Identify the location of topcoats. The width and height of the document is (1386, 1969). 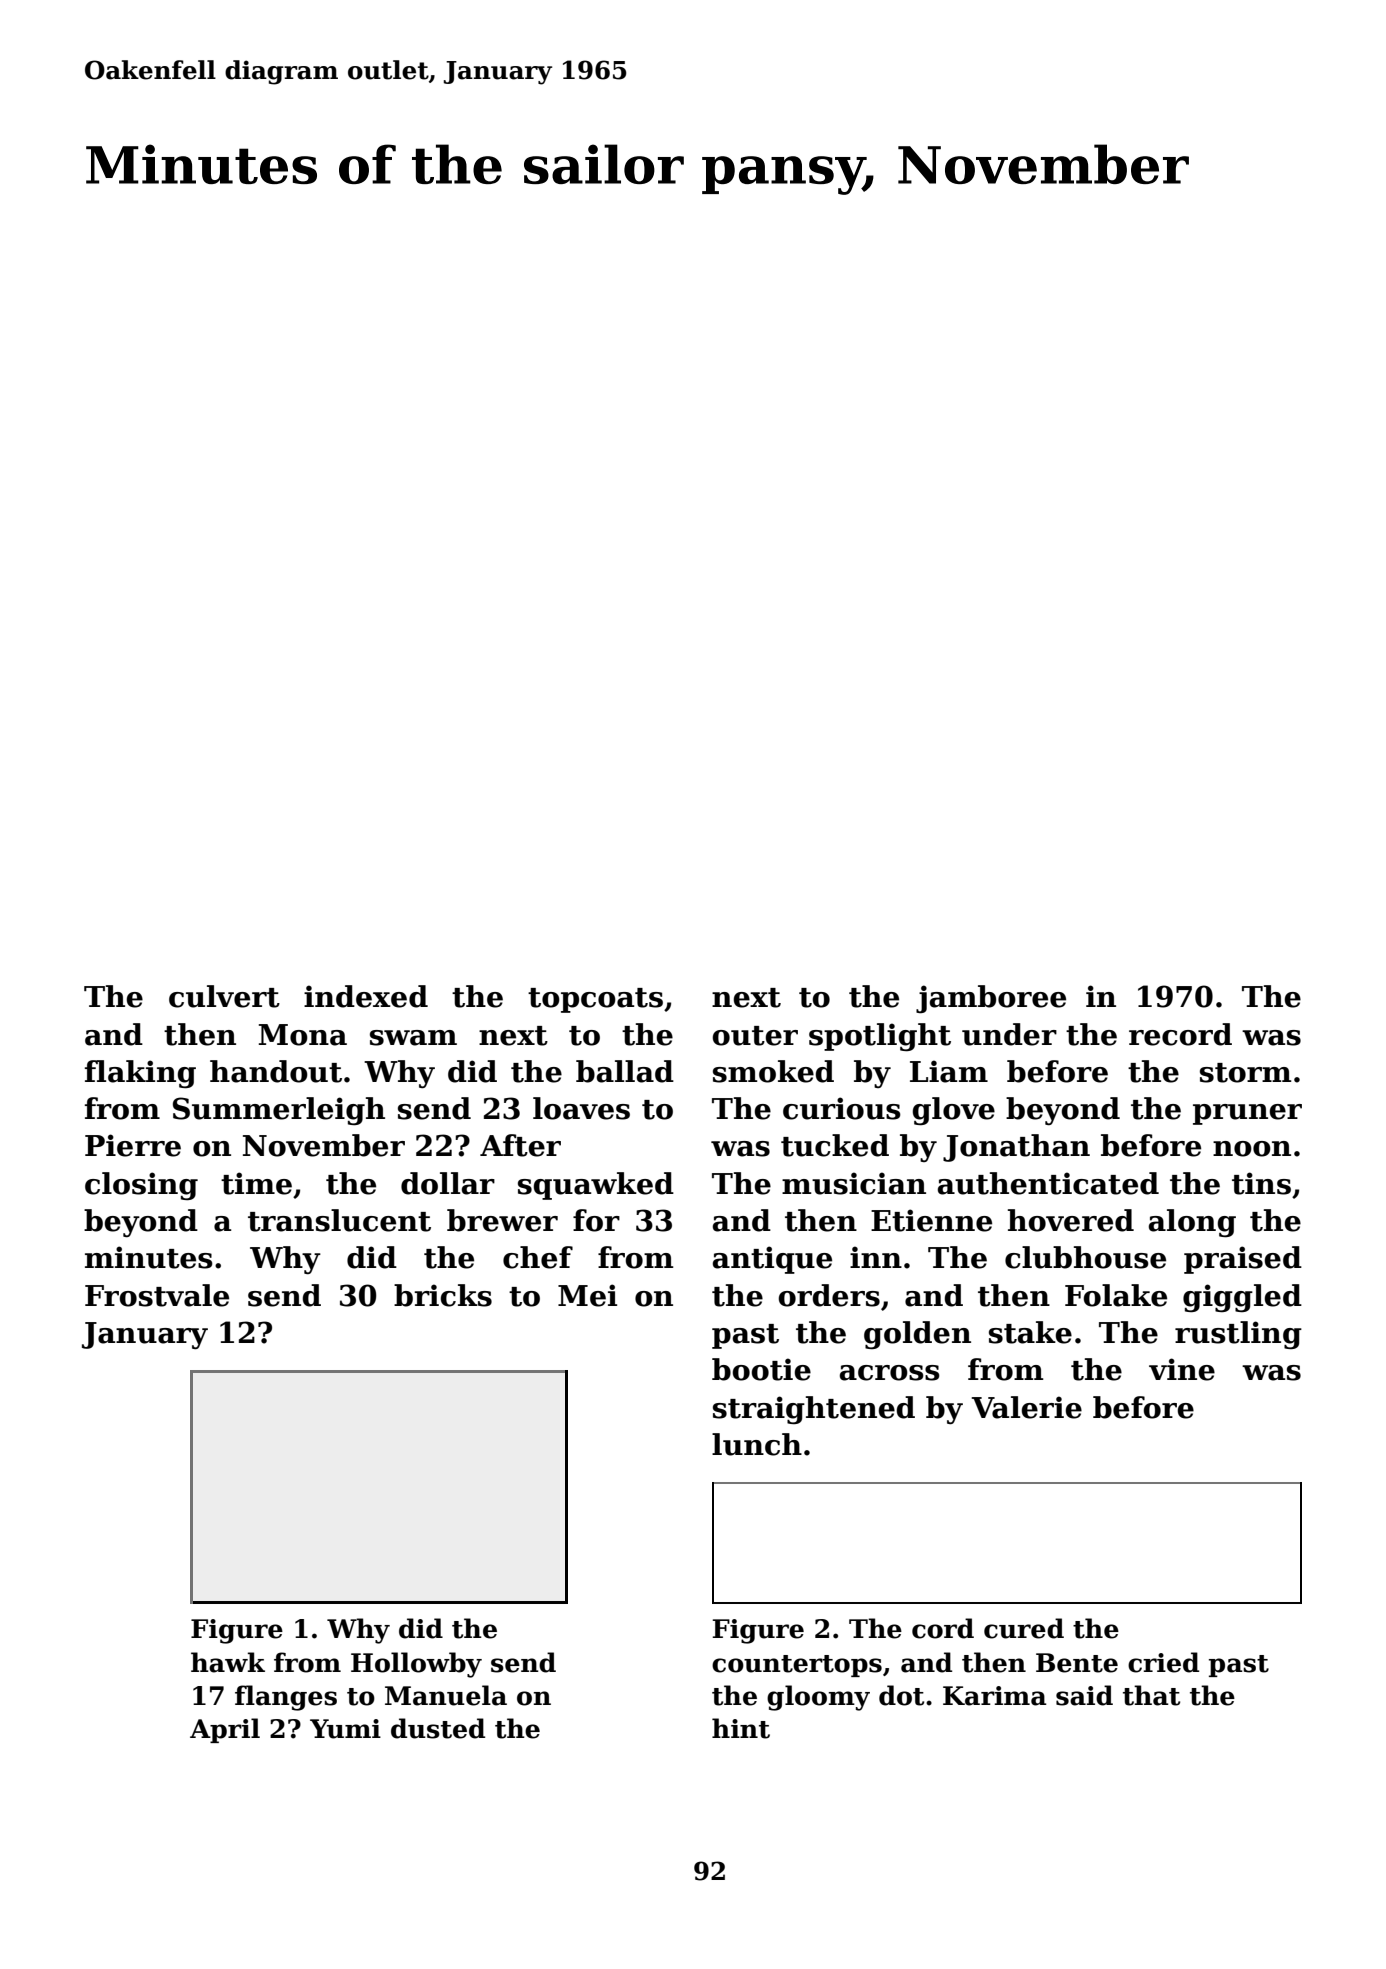
(595, 1000).
